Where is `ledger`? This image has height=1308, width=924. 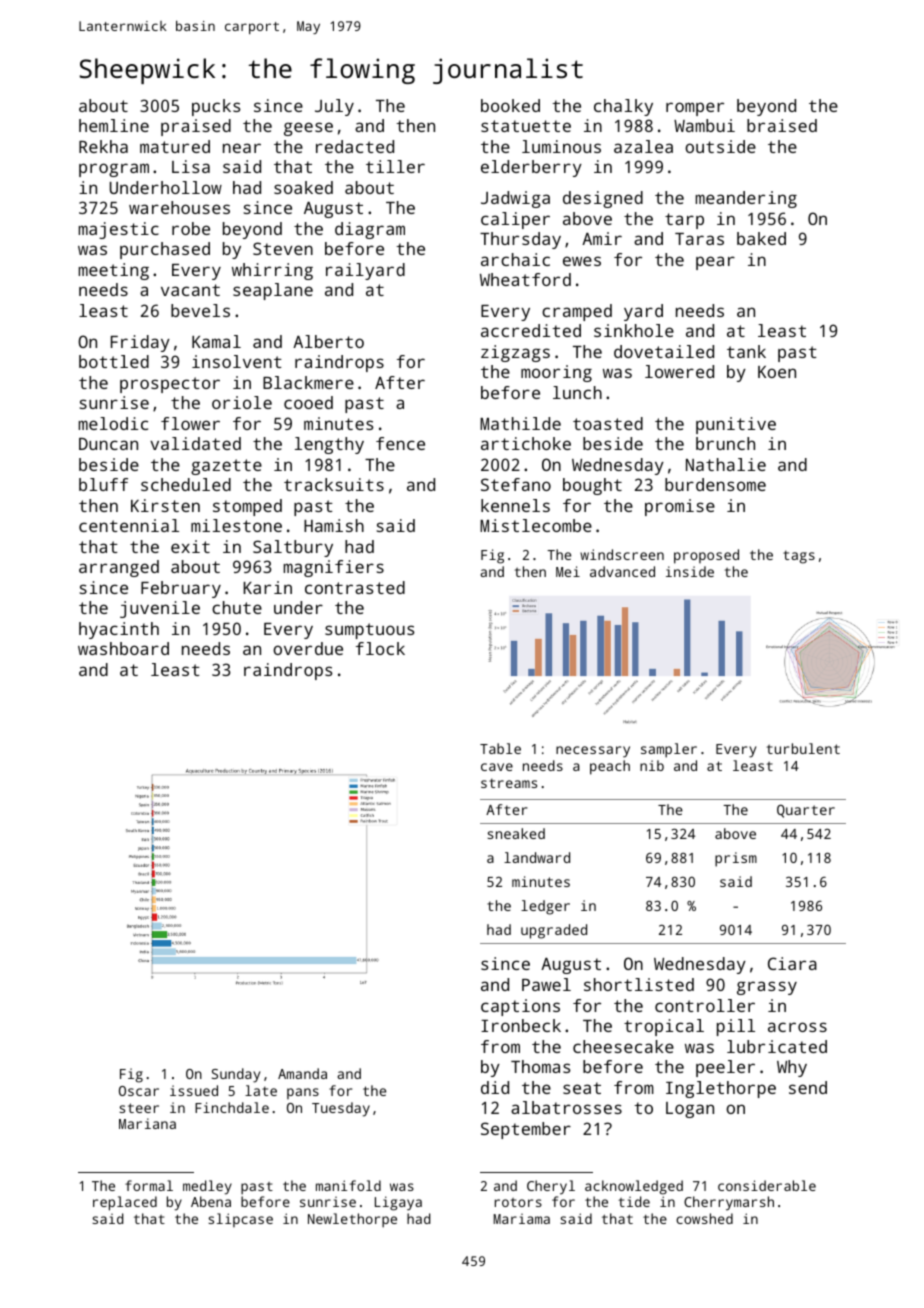
ledger is located at coordinates (545, 907).
